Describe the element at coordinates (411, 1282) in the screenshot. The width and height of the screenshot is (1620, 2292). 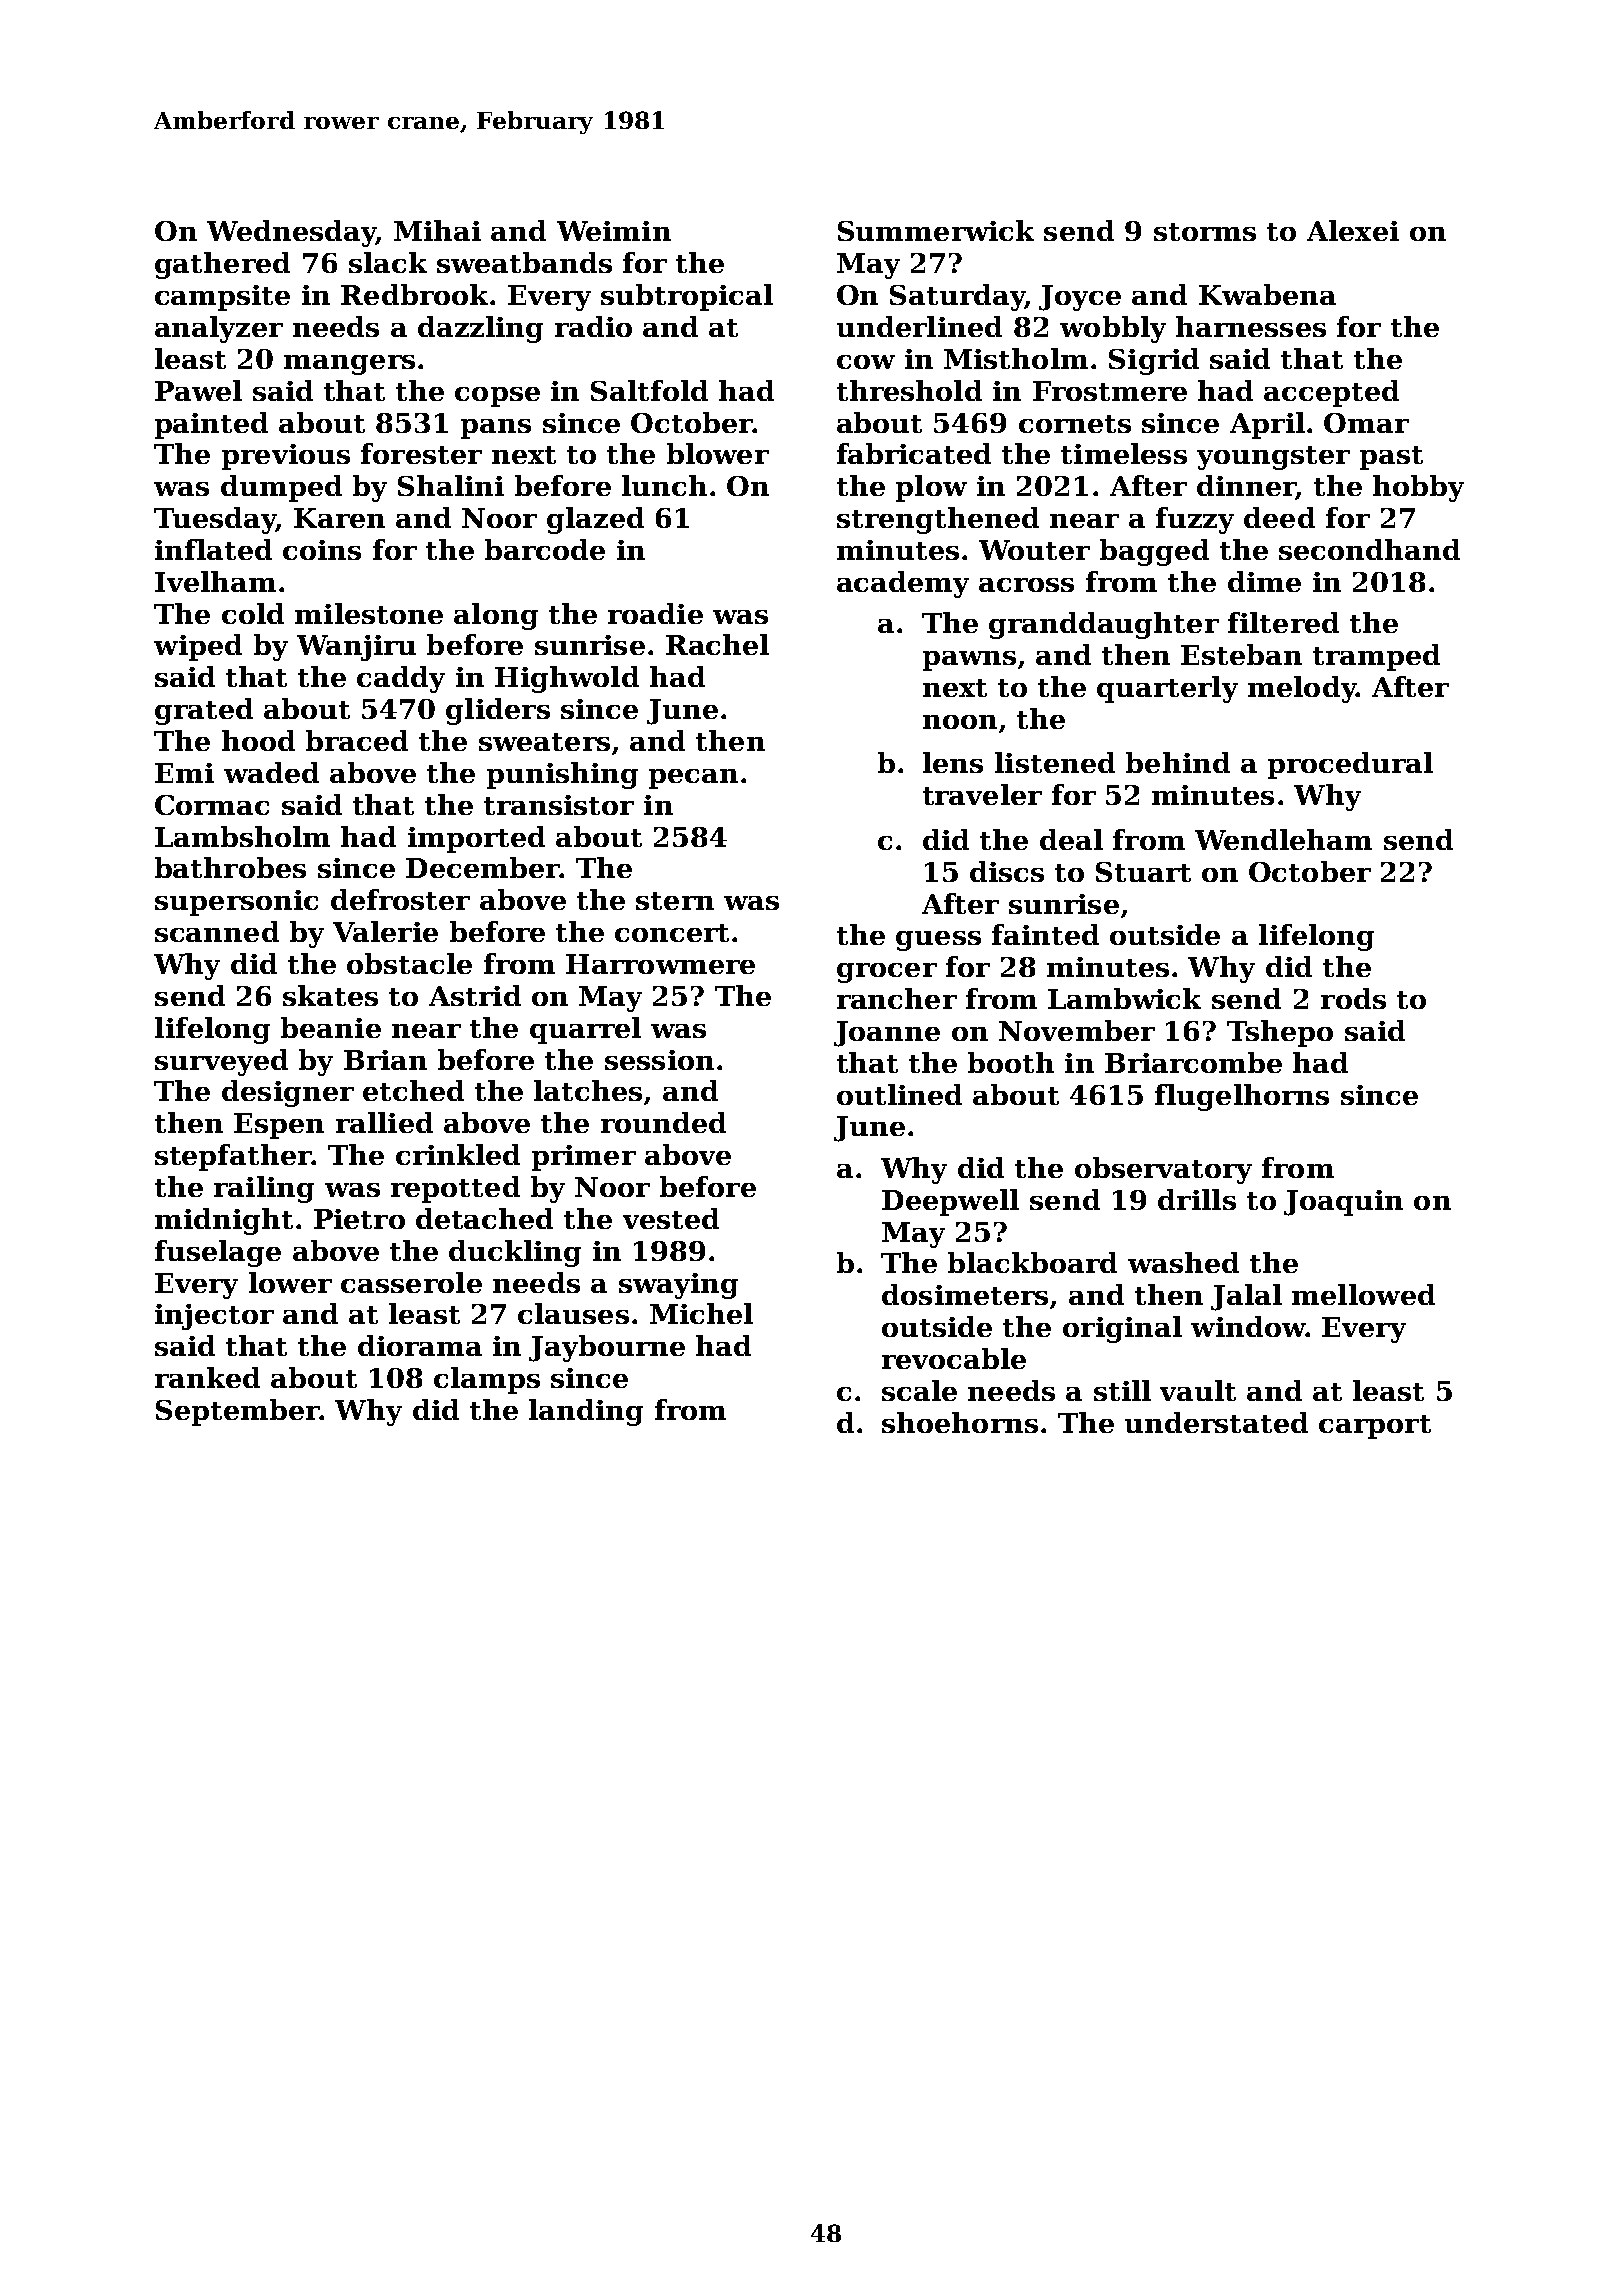
I see `casserole` at that location.
